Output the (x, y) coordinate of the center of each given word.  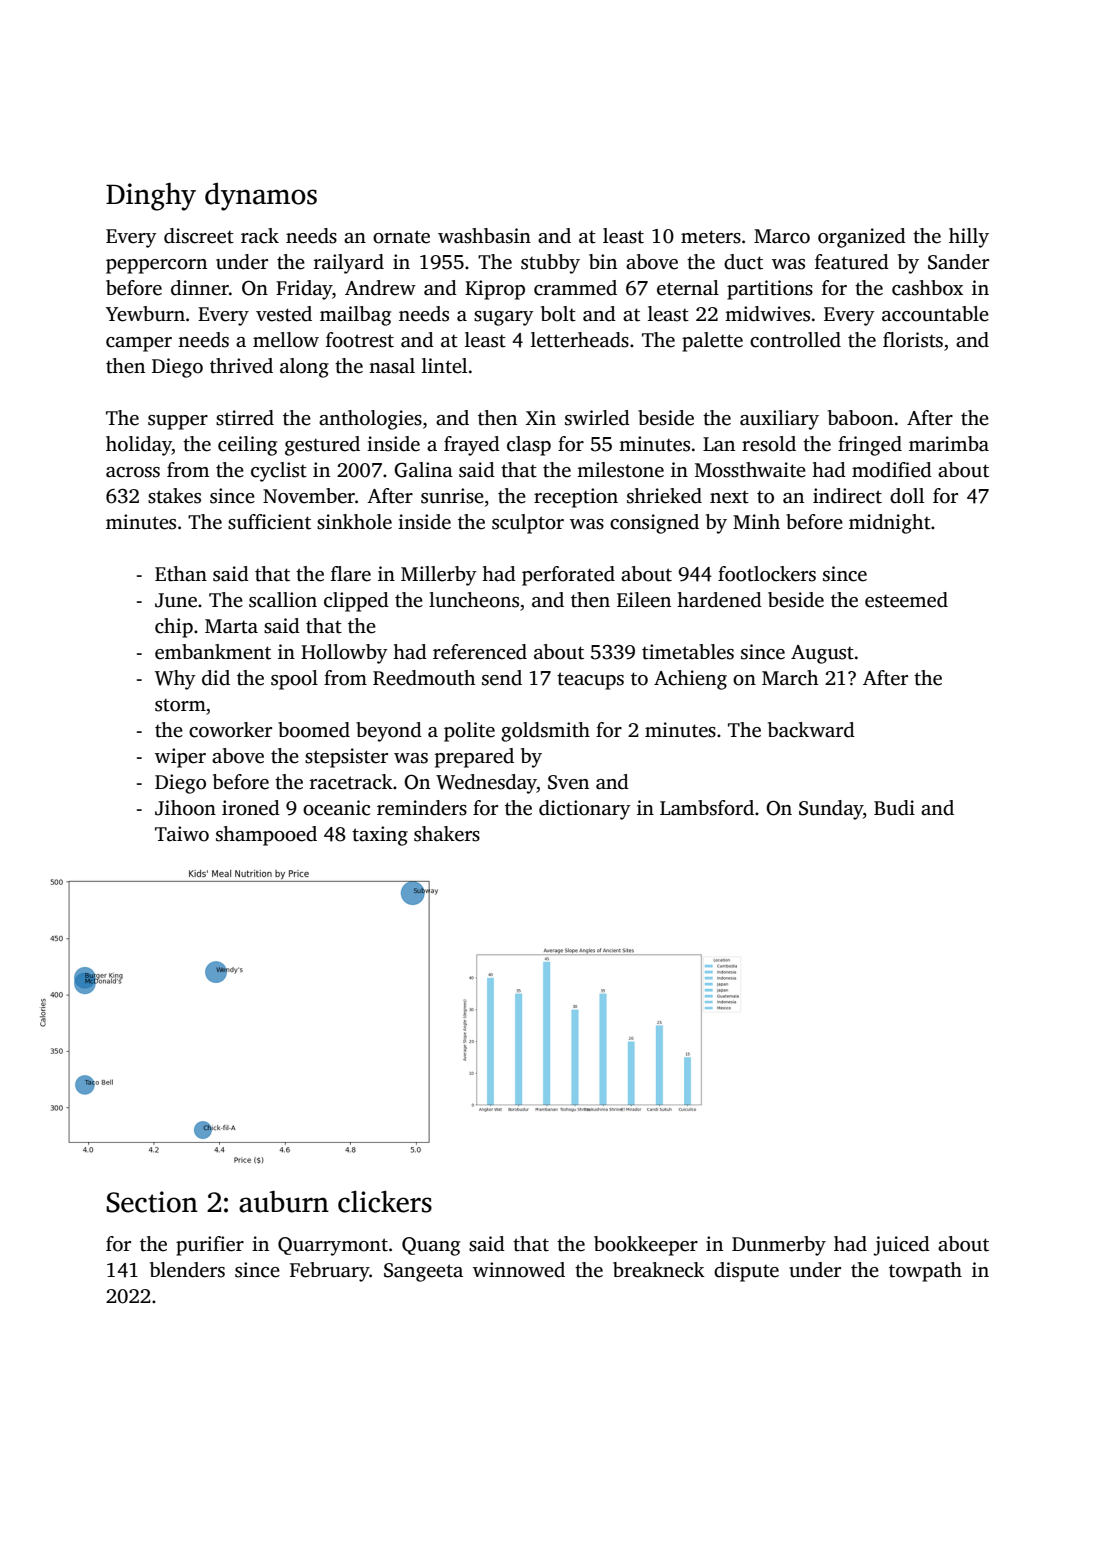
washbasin (484, 236)
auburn (284, 1202)
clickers (385, 1202)
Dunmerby (779, 1246)
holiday (139, 446)
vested (284, 314)
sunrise (452, 496)
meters (711, 237)
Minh (756, 521)
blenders (187, 1270)
